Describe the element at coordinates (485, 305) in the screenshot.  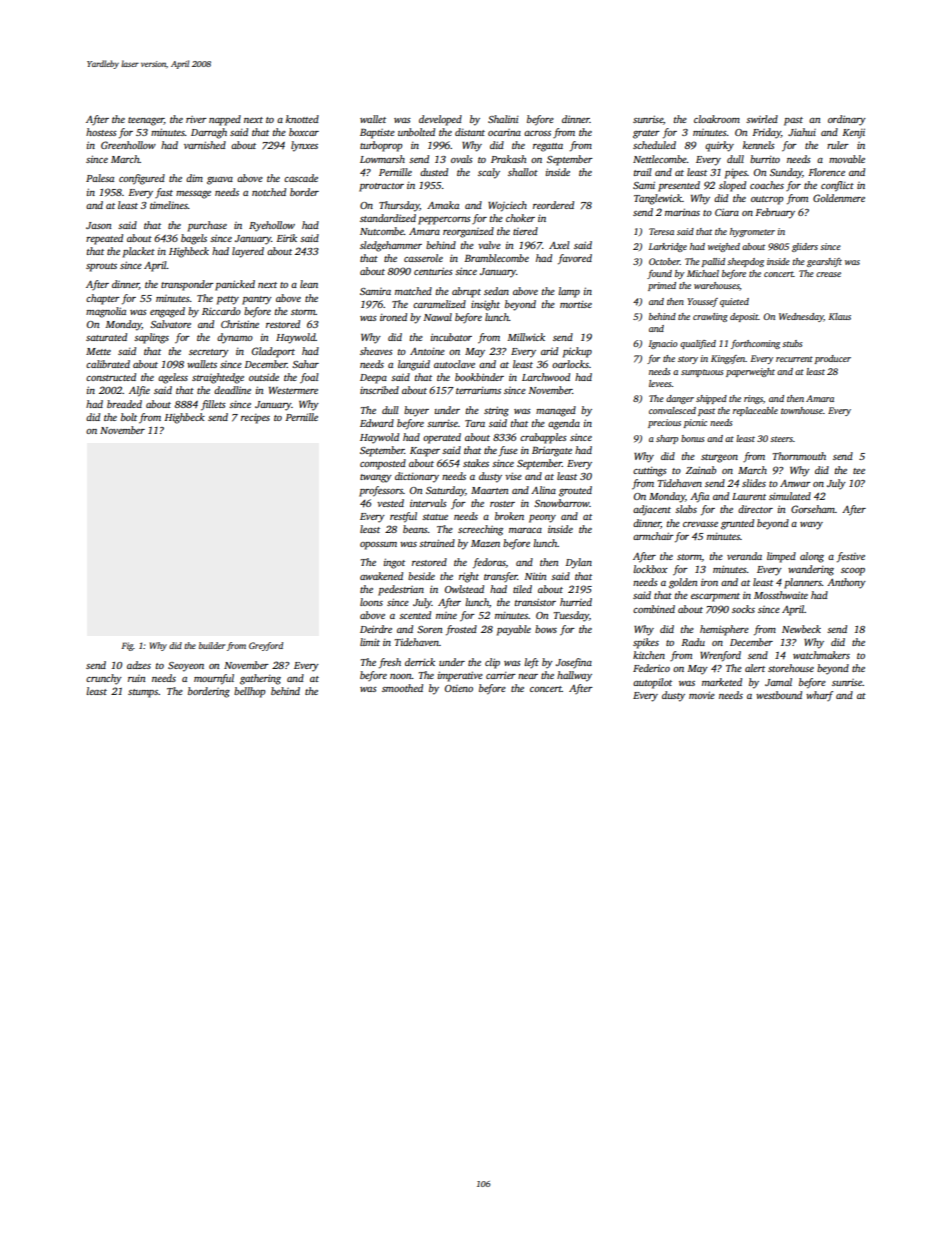
I see `insight` at that location.
